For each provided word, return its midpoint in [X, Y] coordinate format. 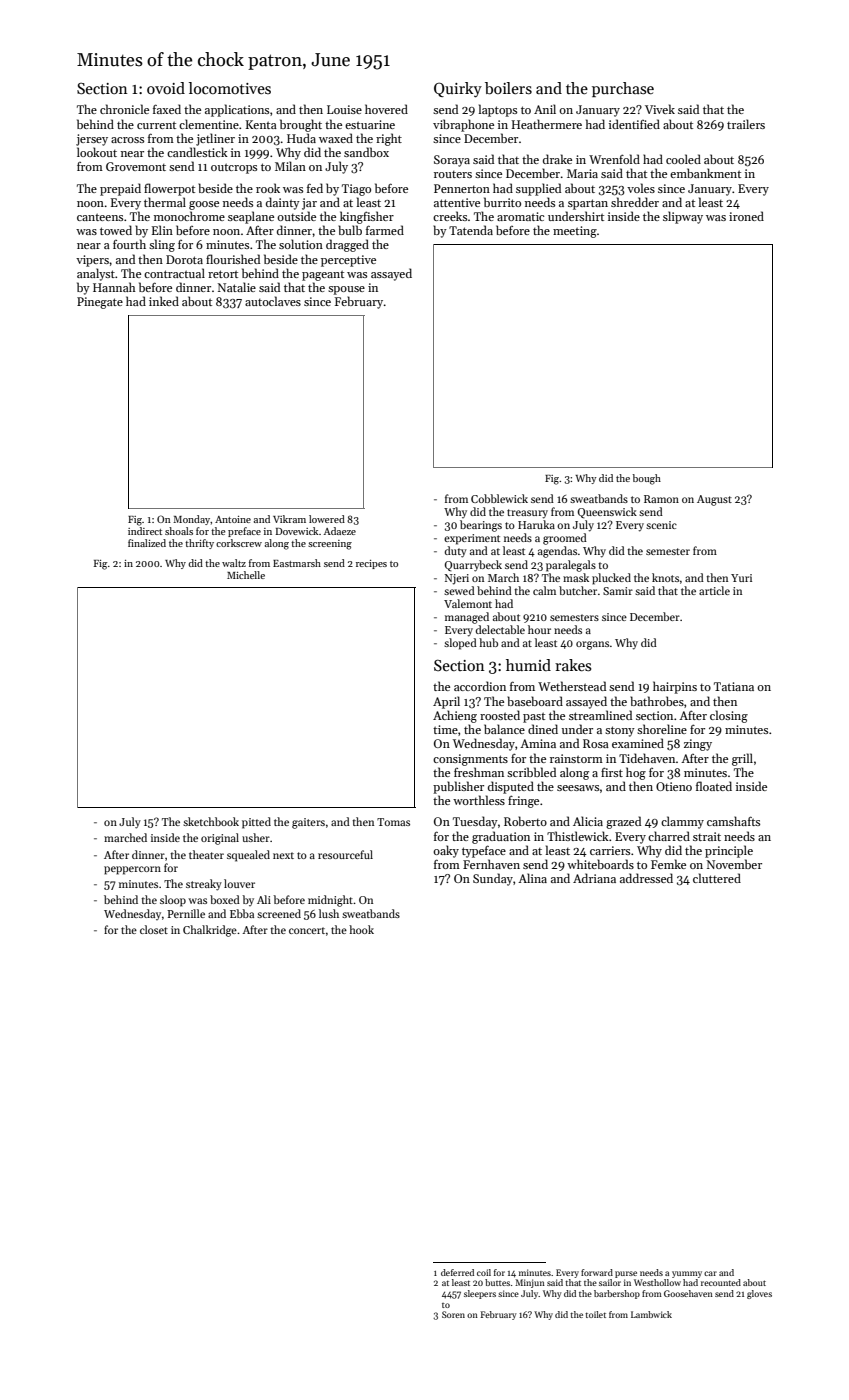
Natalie [237, 287]
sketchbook [211, 821]
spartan [588, 204]
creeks [450, 216]
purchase [623, 89]
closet [154, 929]
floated [714, 786]
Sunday [493, 879]
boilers [508, 88]
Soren [453, 1314]
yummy [687, 1274]
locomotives [230, 88]
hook [361, 929]
